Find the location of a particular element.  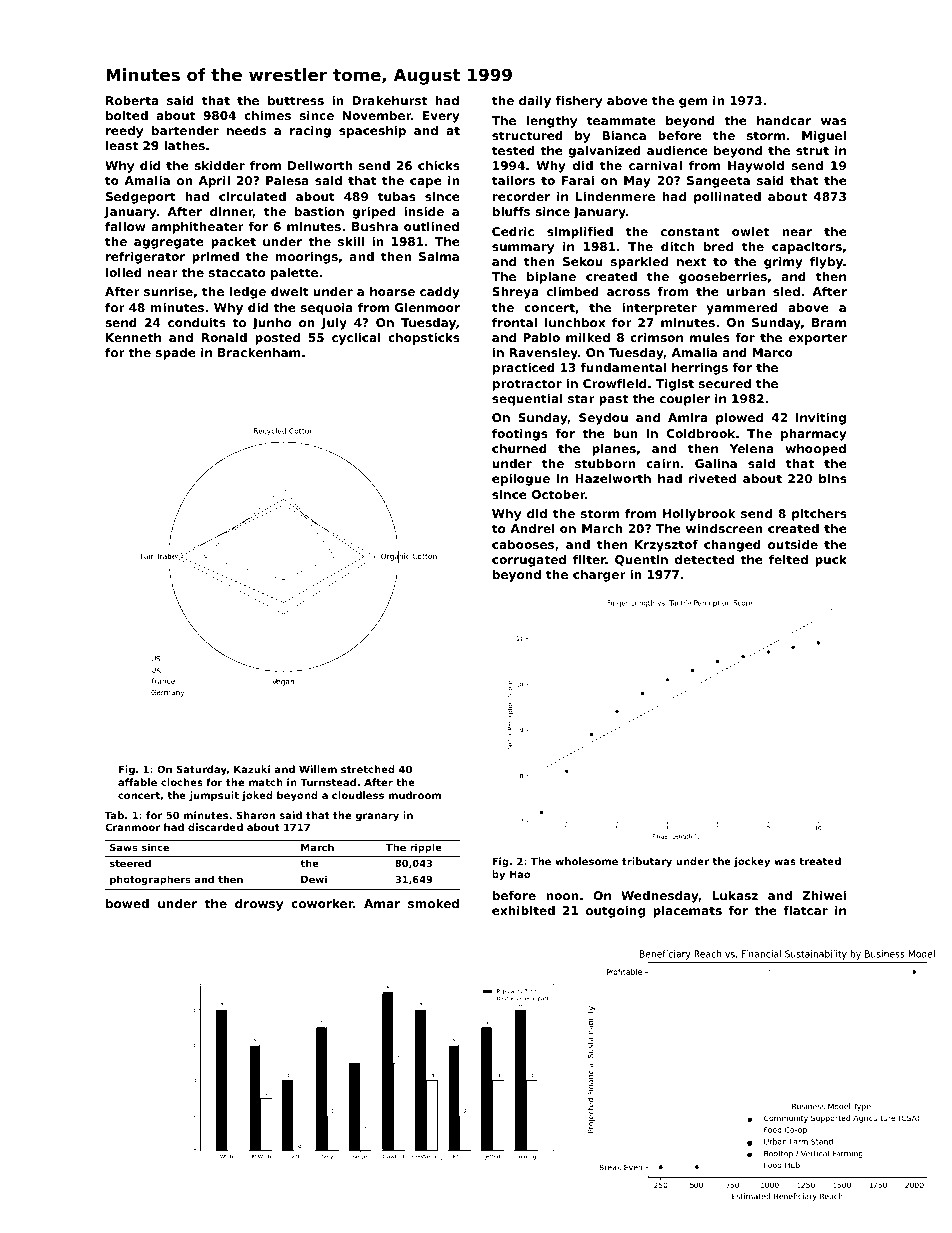

drowsy is located at coordinates (259, 905).
